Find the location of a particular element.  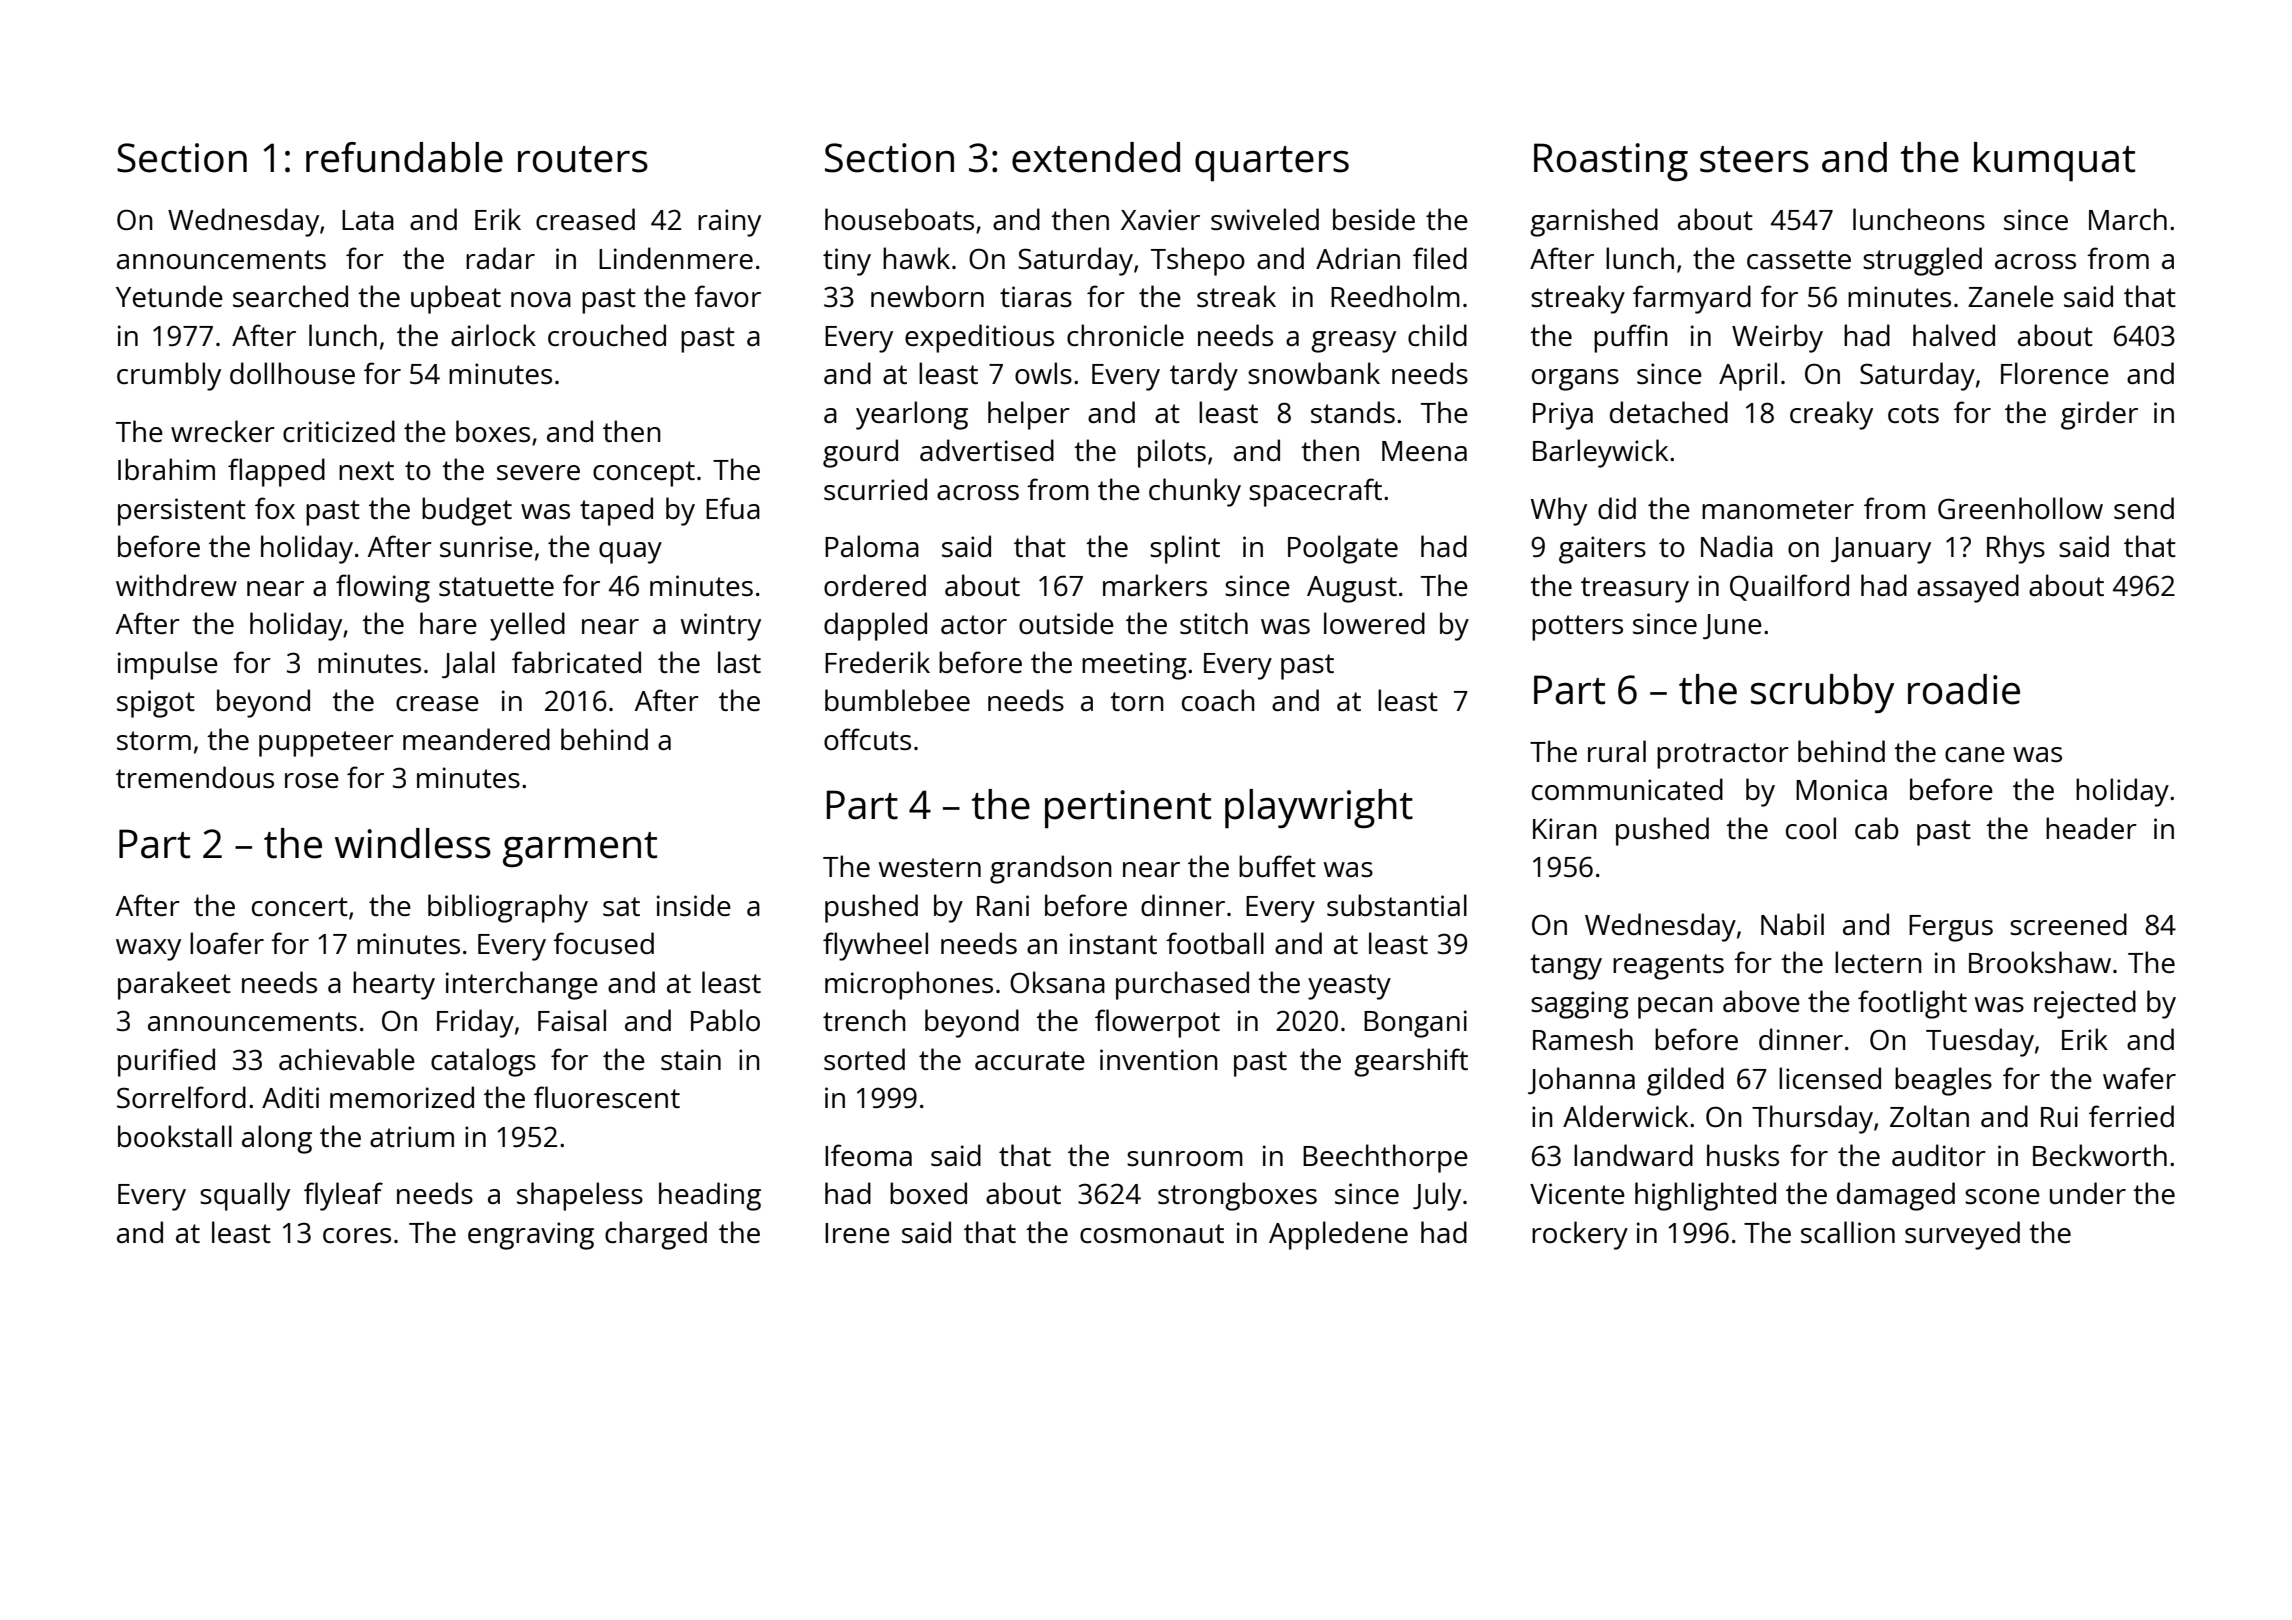

kumquat is located at coordinates (2054, 162).
